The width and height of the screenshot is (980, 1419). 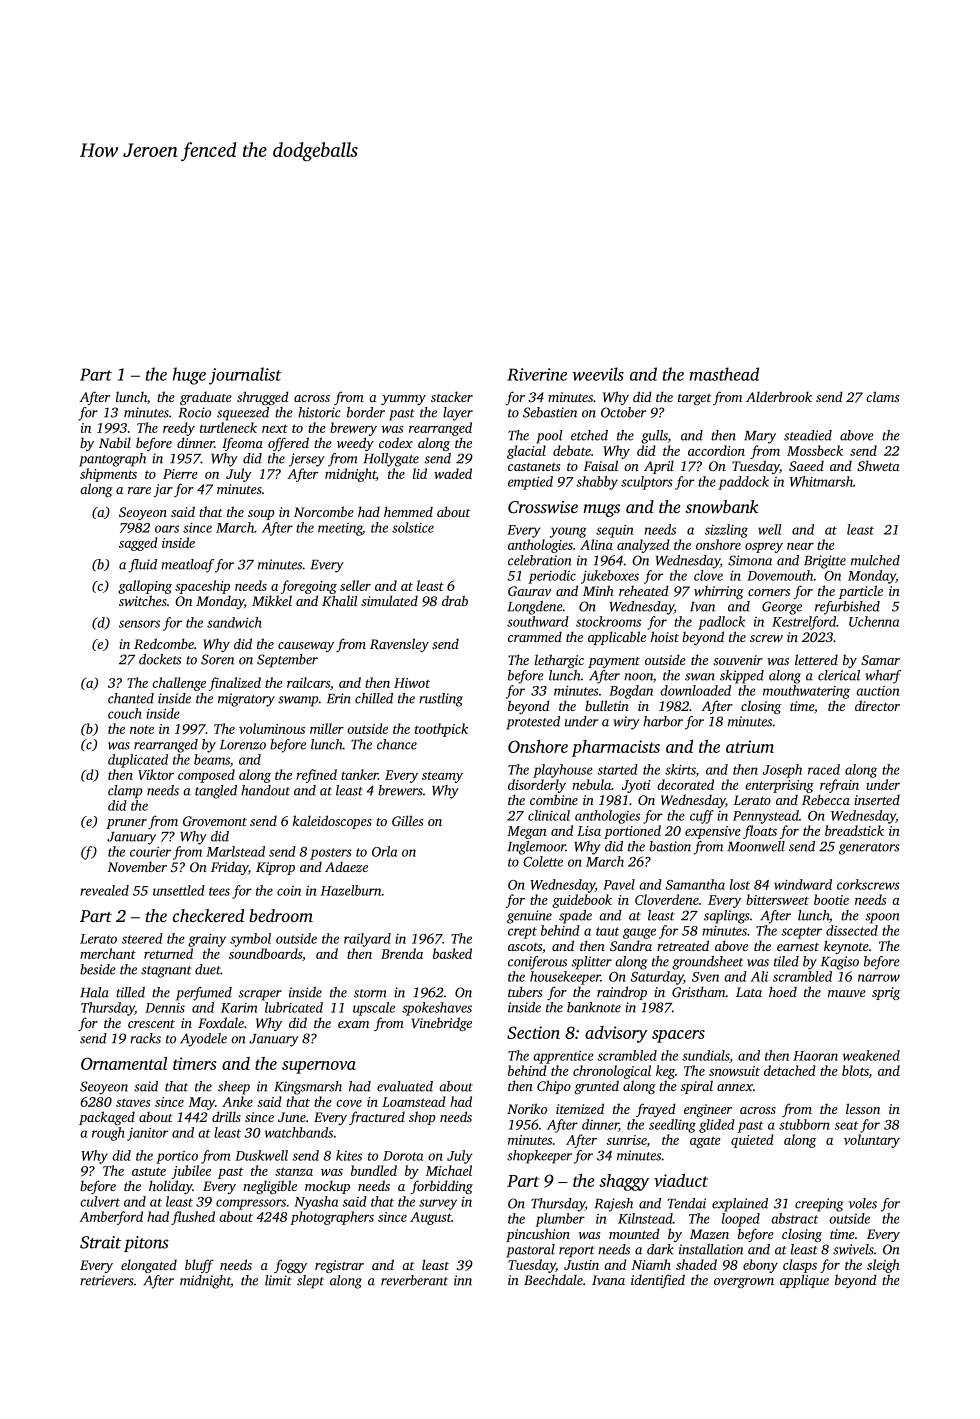 I want to click on jubilee, so click(x=191, y=1172).
